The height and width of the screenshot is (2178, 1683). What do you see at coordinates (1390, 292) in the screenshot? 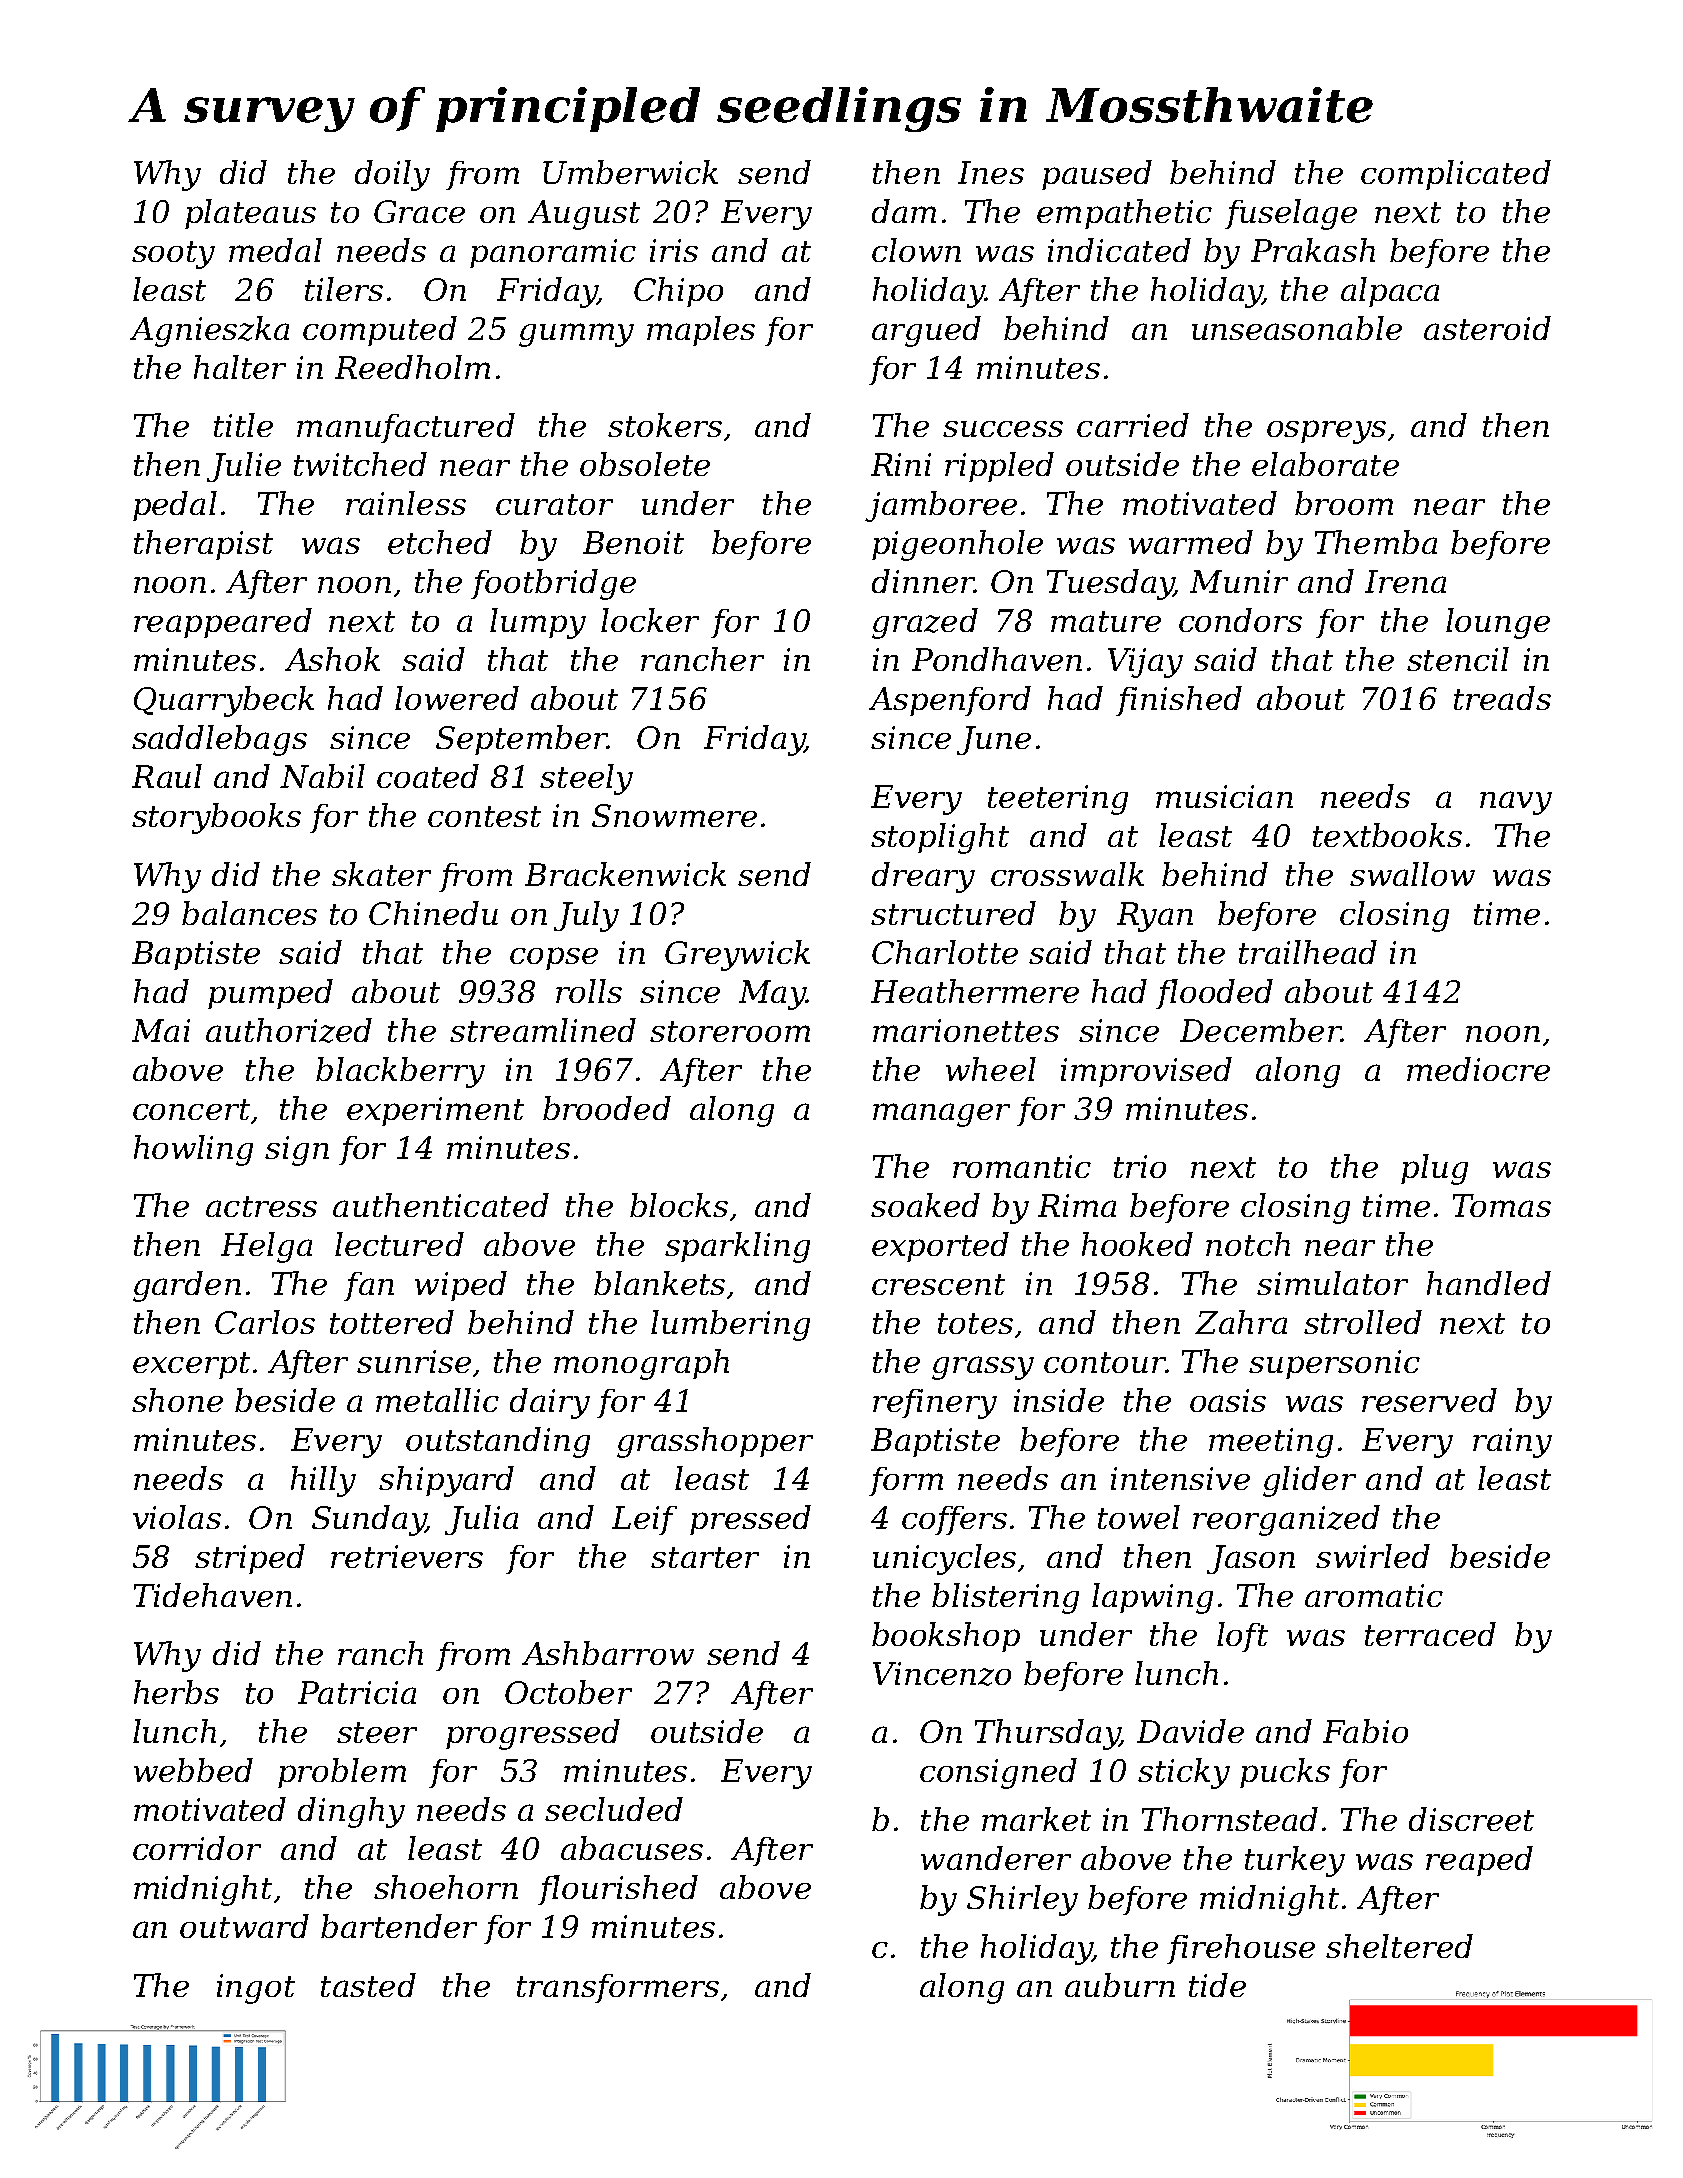
I see `alpaca` at bounding box center [1390, 292].
